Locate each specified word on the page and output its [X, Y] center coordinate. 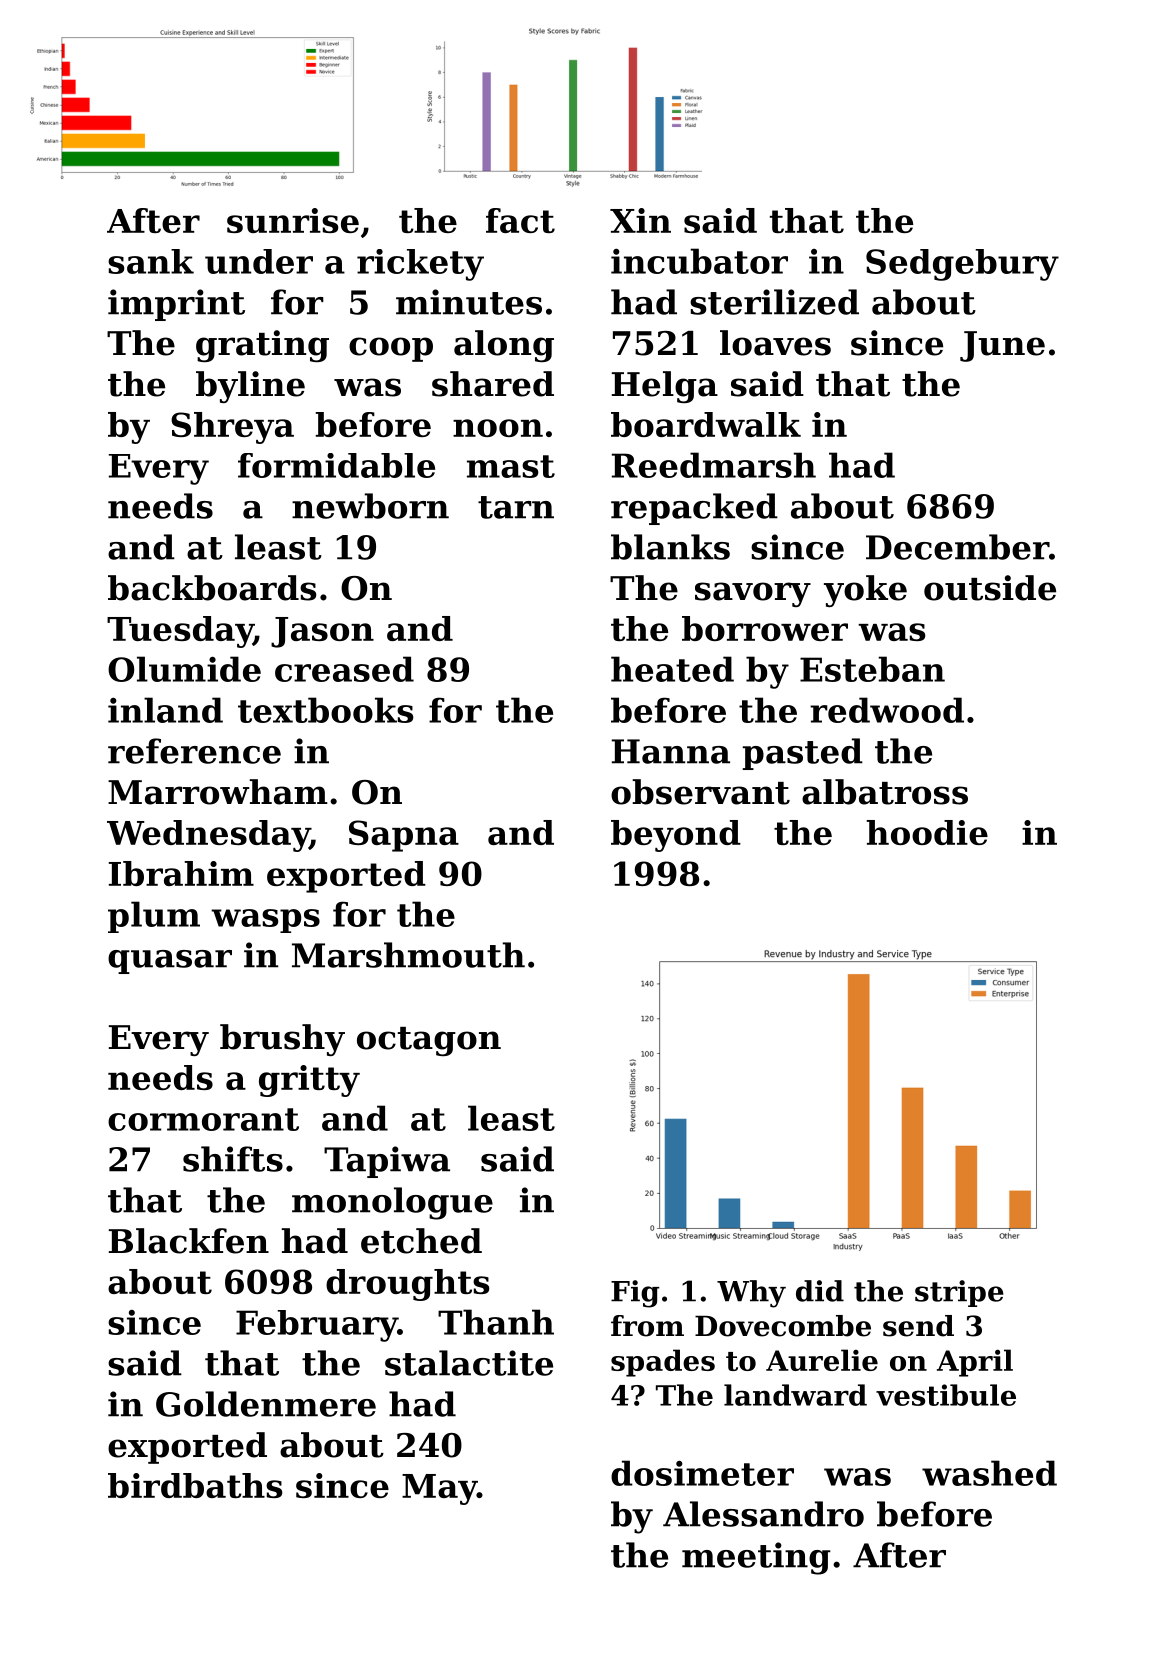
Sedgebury [962, 265]
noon [498, 428]
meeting [756, 1558]
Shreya [232, 428]
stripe [959, 1293]
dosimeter [702, 1473]
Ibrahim [181, 873]
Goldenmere [266, 1404]
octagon [429, 1041]
